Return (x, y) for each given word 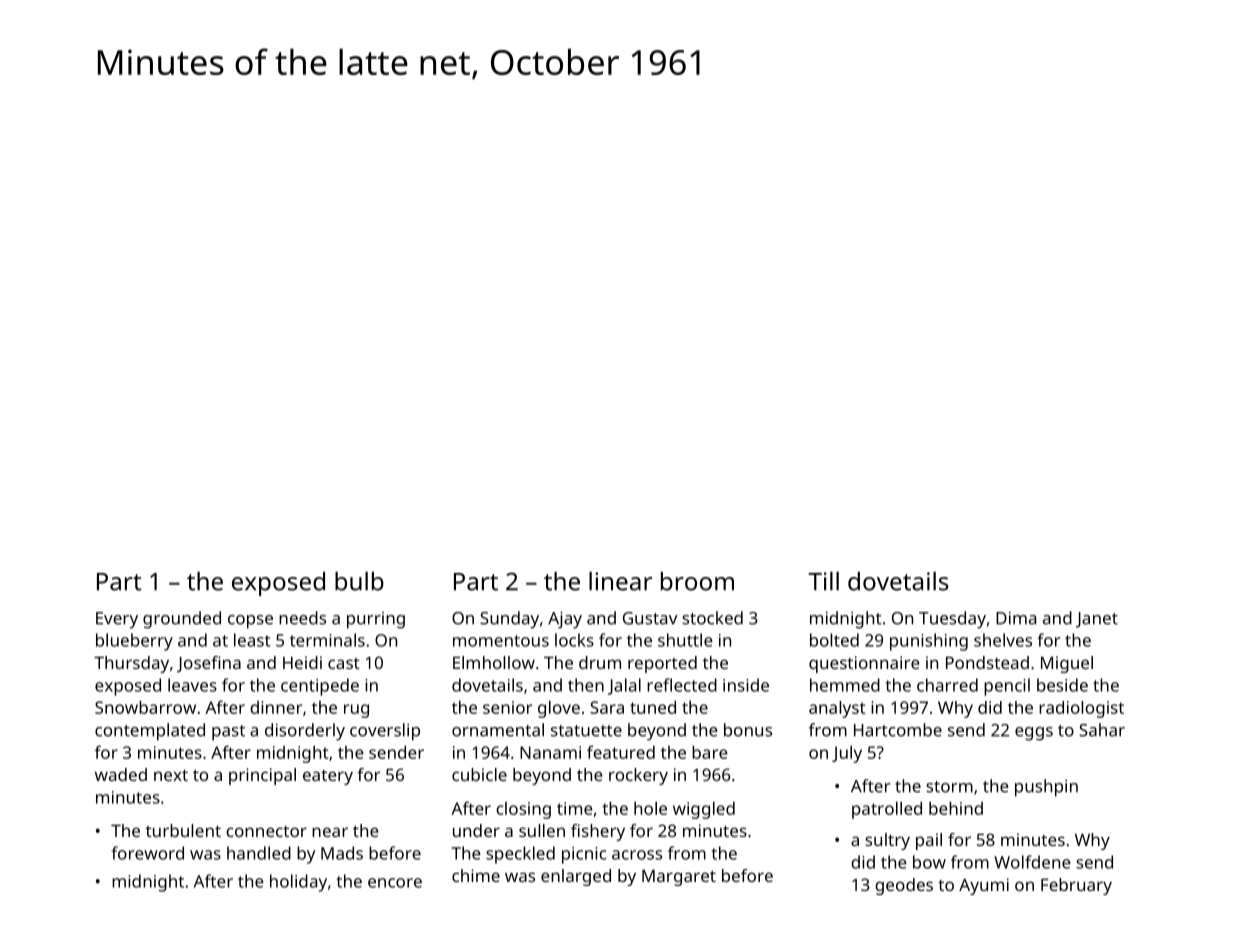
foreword (147, 853)
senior (507, 707)
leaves (192, 685)
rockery (638, 776)
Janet (1097, 620)
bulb (359, 581)
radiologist (1081, 709)
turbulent (183, 830)
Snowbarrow (145, 707)
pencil (1007, 687)
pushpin (1046, 788)
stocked (712, 618)
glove (559, 709)
